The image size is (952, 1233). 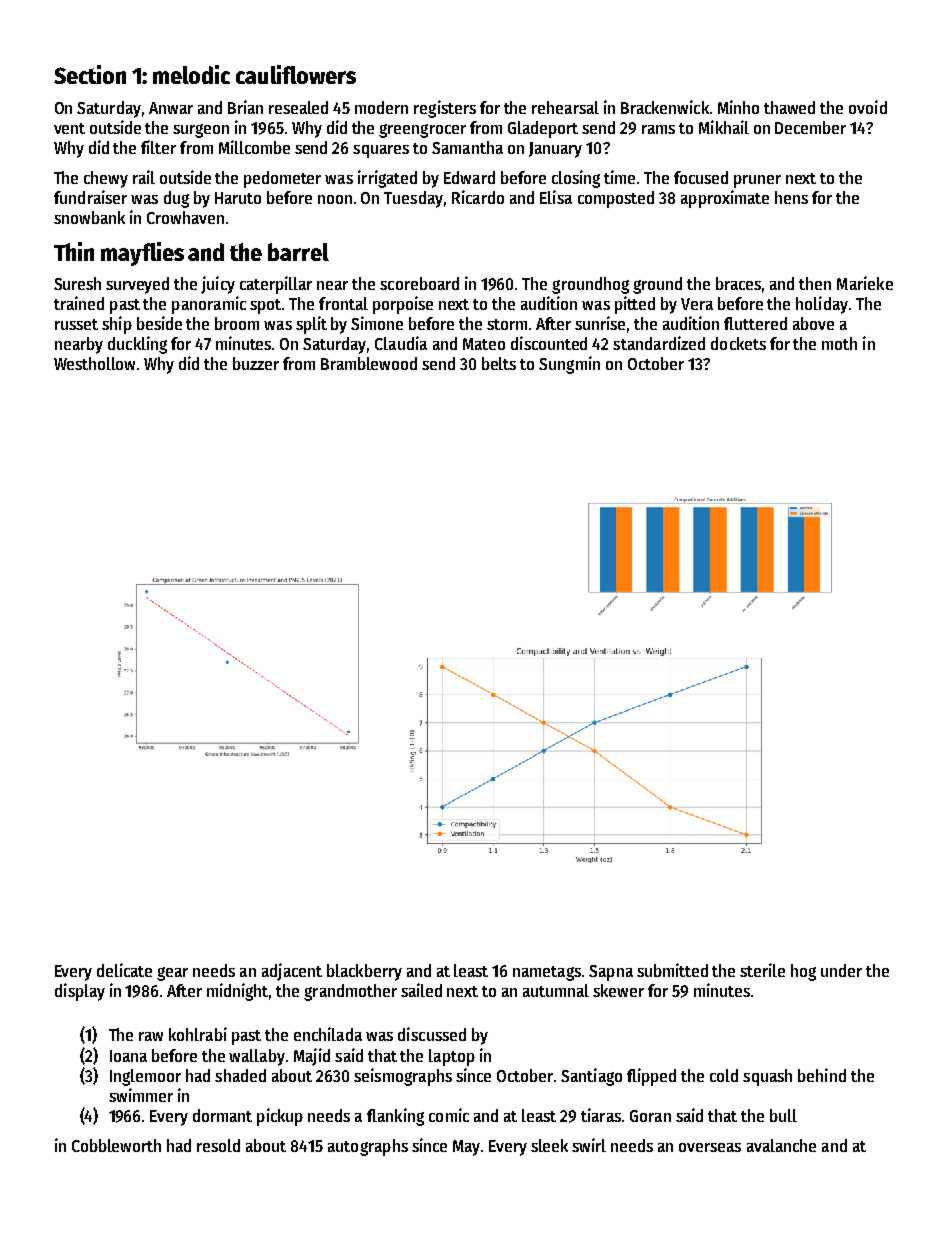 I want to click on approximate, so click(x=725, y=199).
